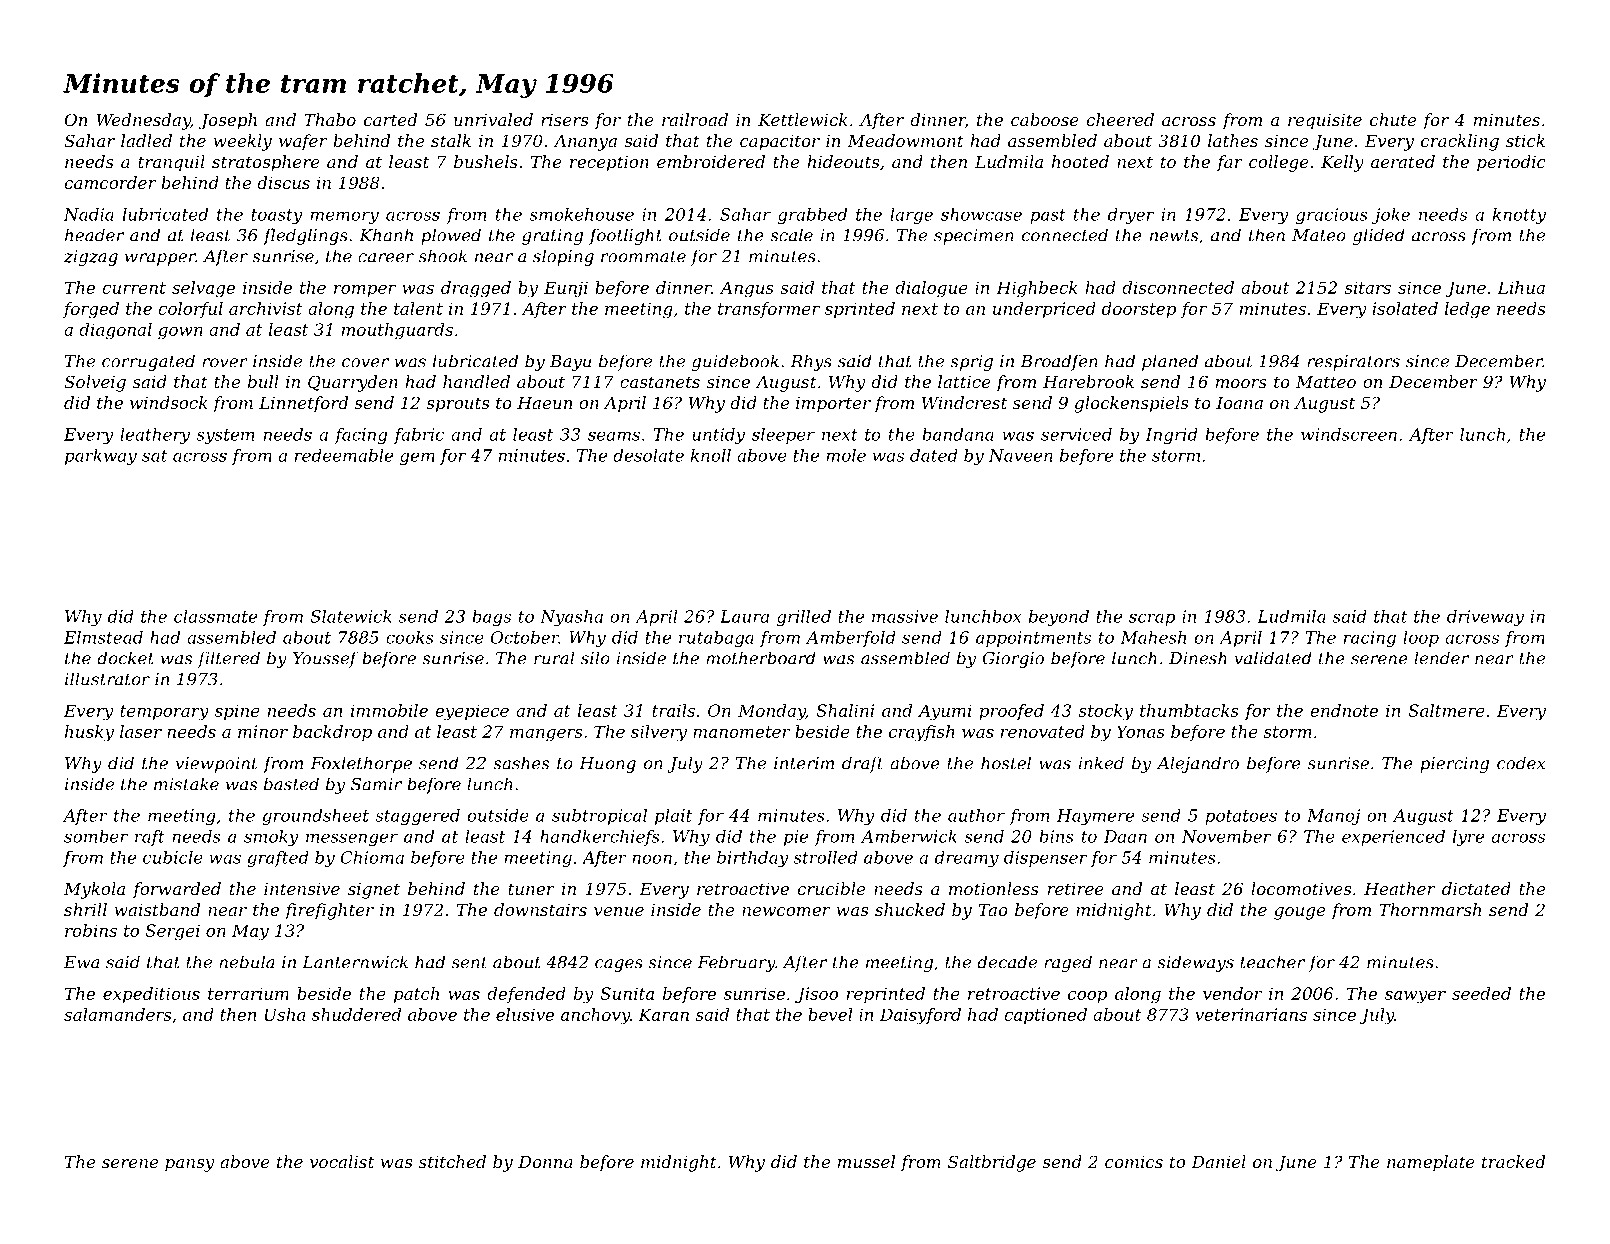 Image resolution: width=1610 pixels, height=1244 pixels. I want to click on Saltmere, so click(1446, 710).
